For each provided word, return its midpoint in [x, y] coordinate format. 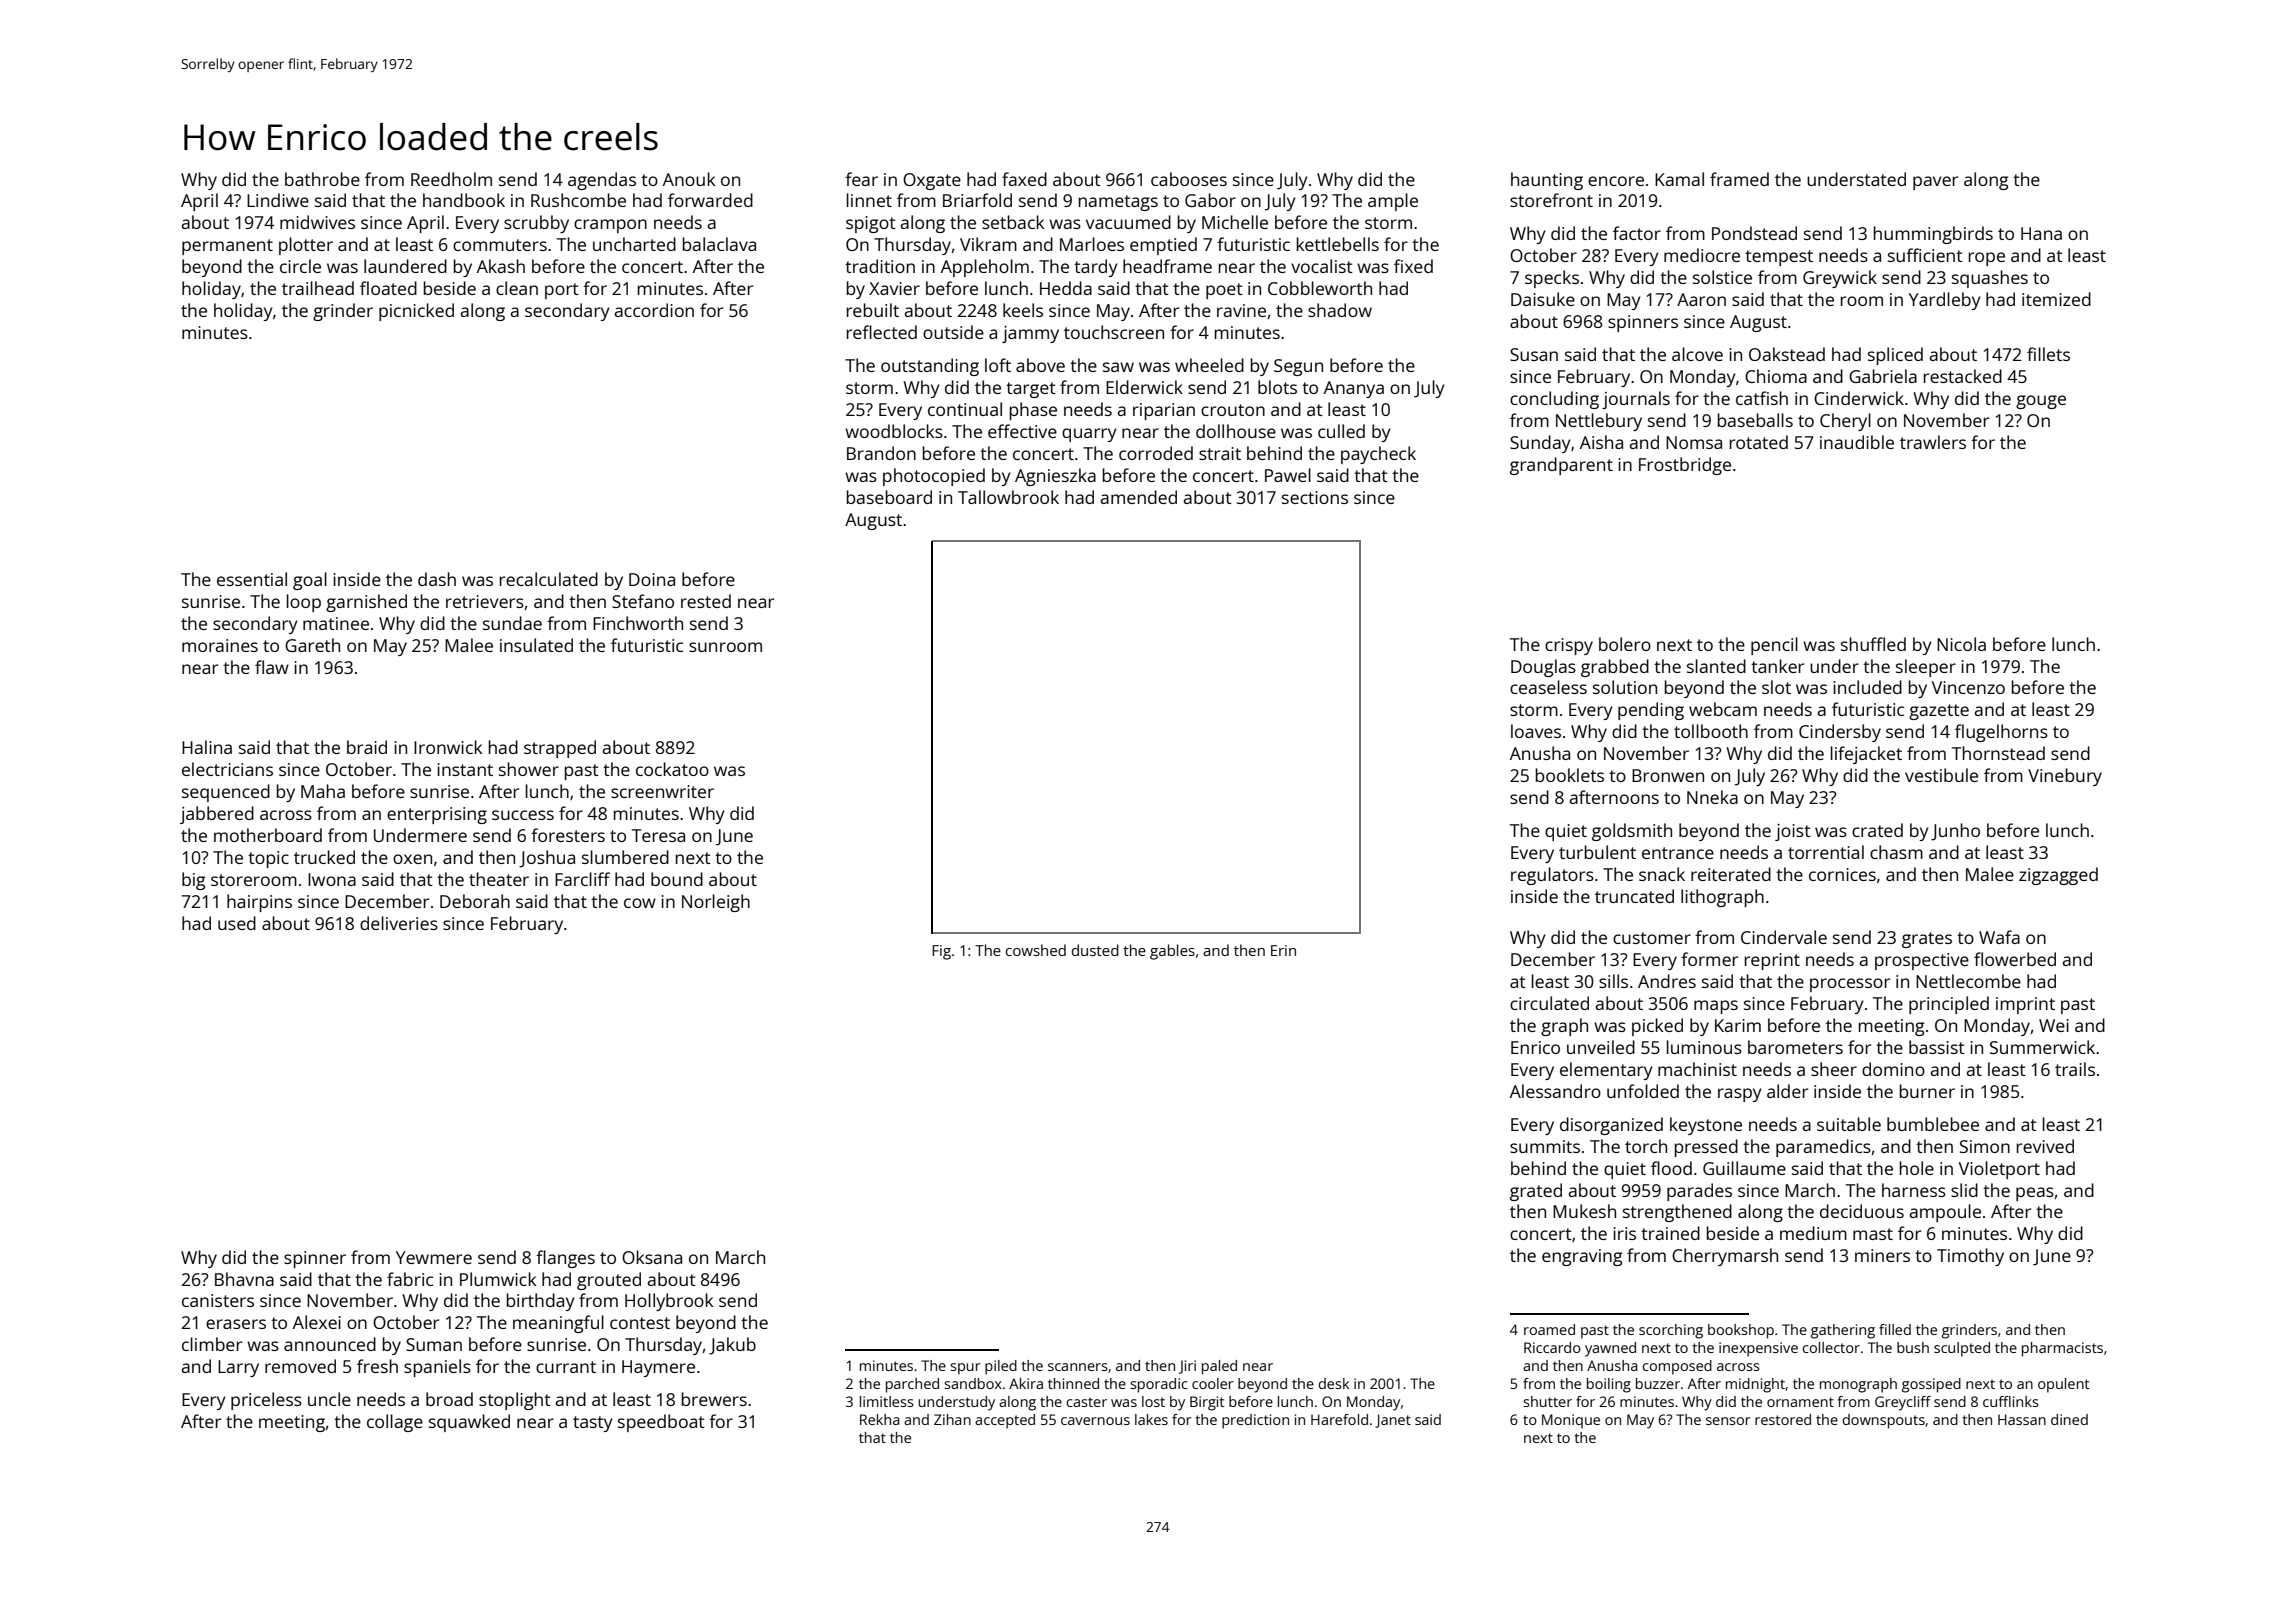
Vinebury [2065, 777]
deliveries [399, 923]
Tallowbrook [1008, 497]
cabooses [1189, 179]
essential [252, 579]
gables [1172, 952]
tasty [593, 1424]
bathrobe [322, 179]
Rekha [880, 1419]
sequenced [226, 793]
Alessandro [1555, 1091]
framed [1739, 179]
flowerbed [2015, 959]
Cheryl [1845, 422]
